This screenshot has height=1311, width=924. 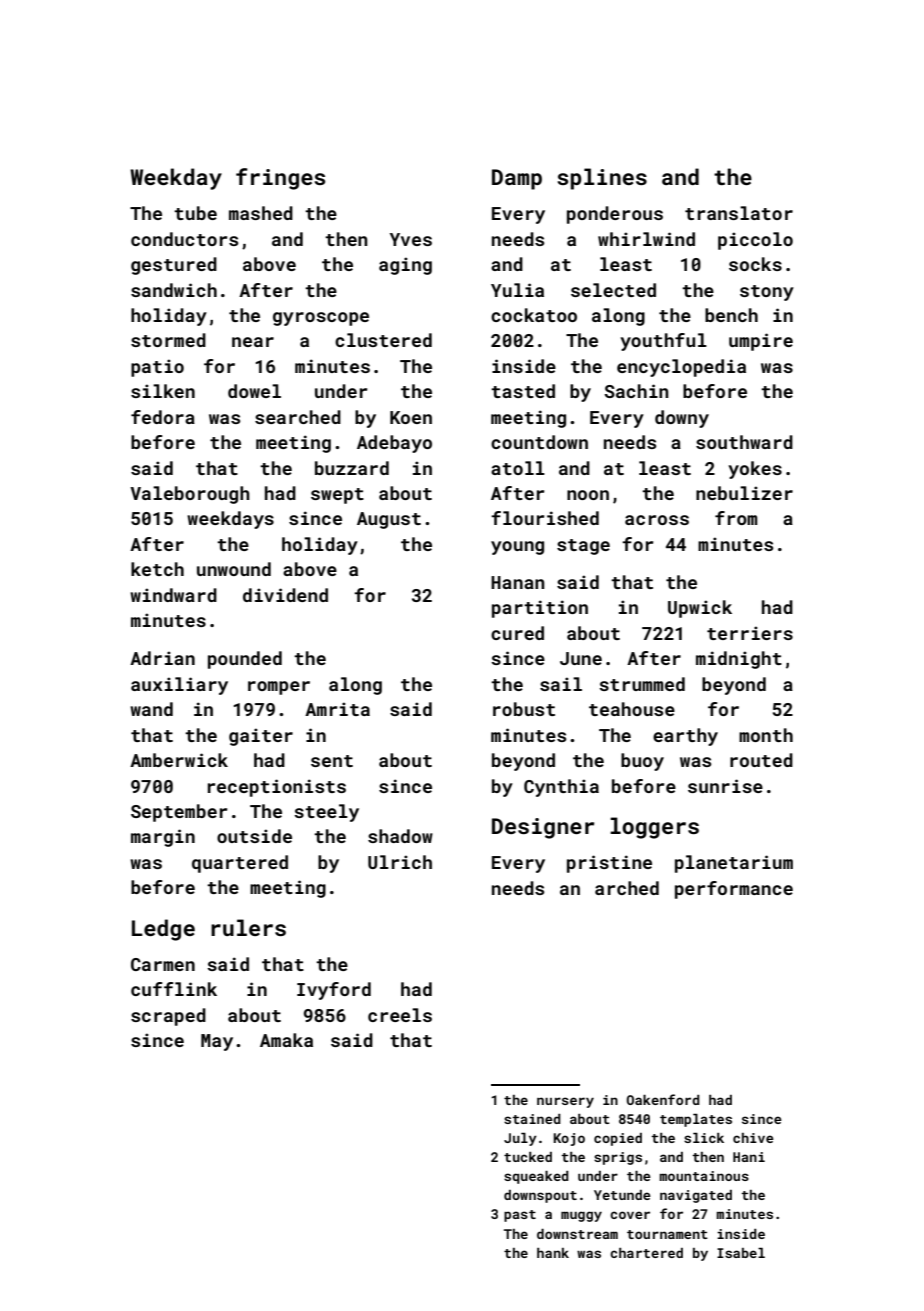 I want to click on past, so click(x=520, y=1216).
